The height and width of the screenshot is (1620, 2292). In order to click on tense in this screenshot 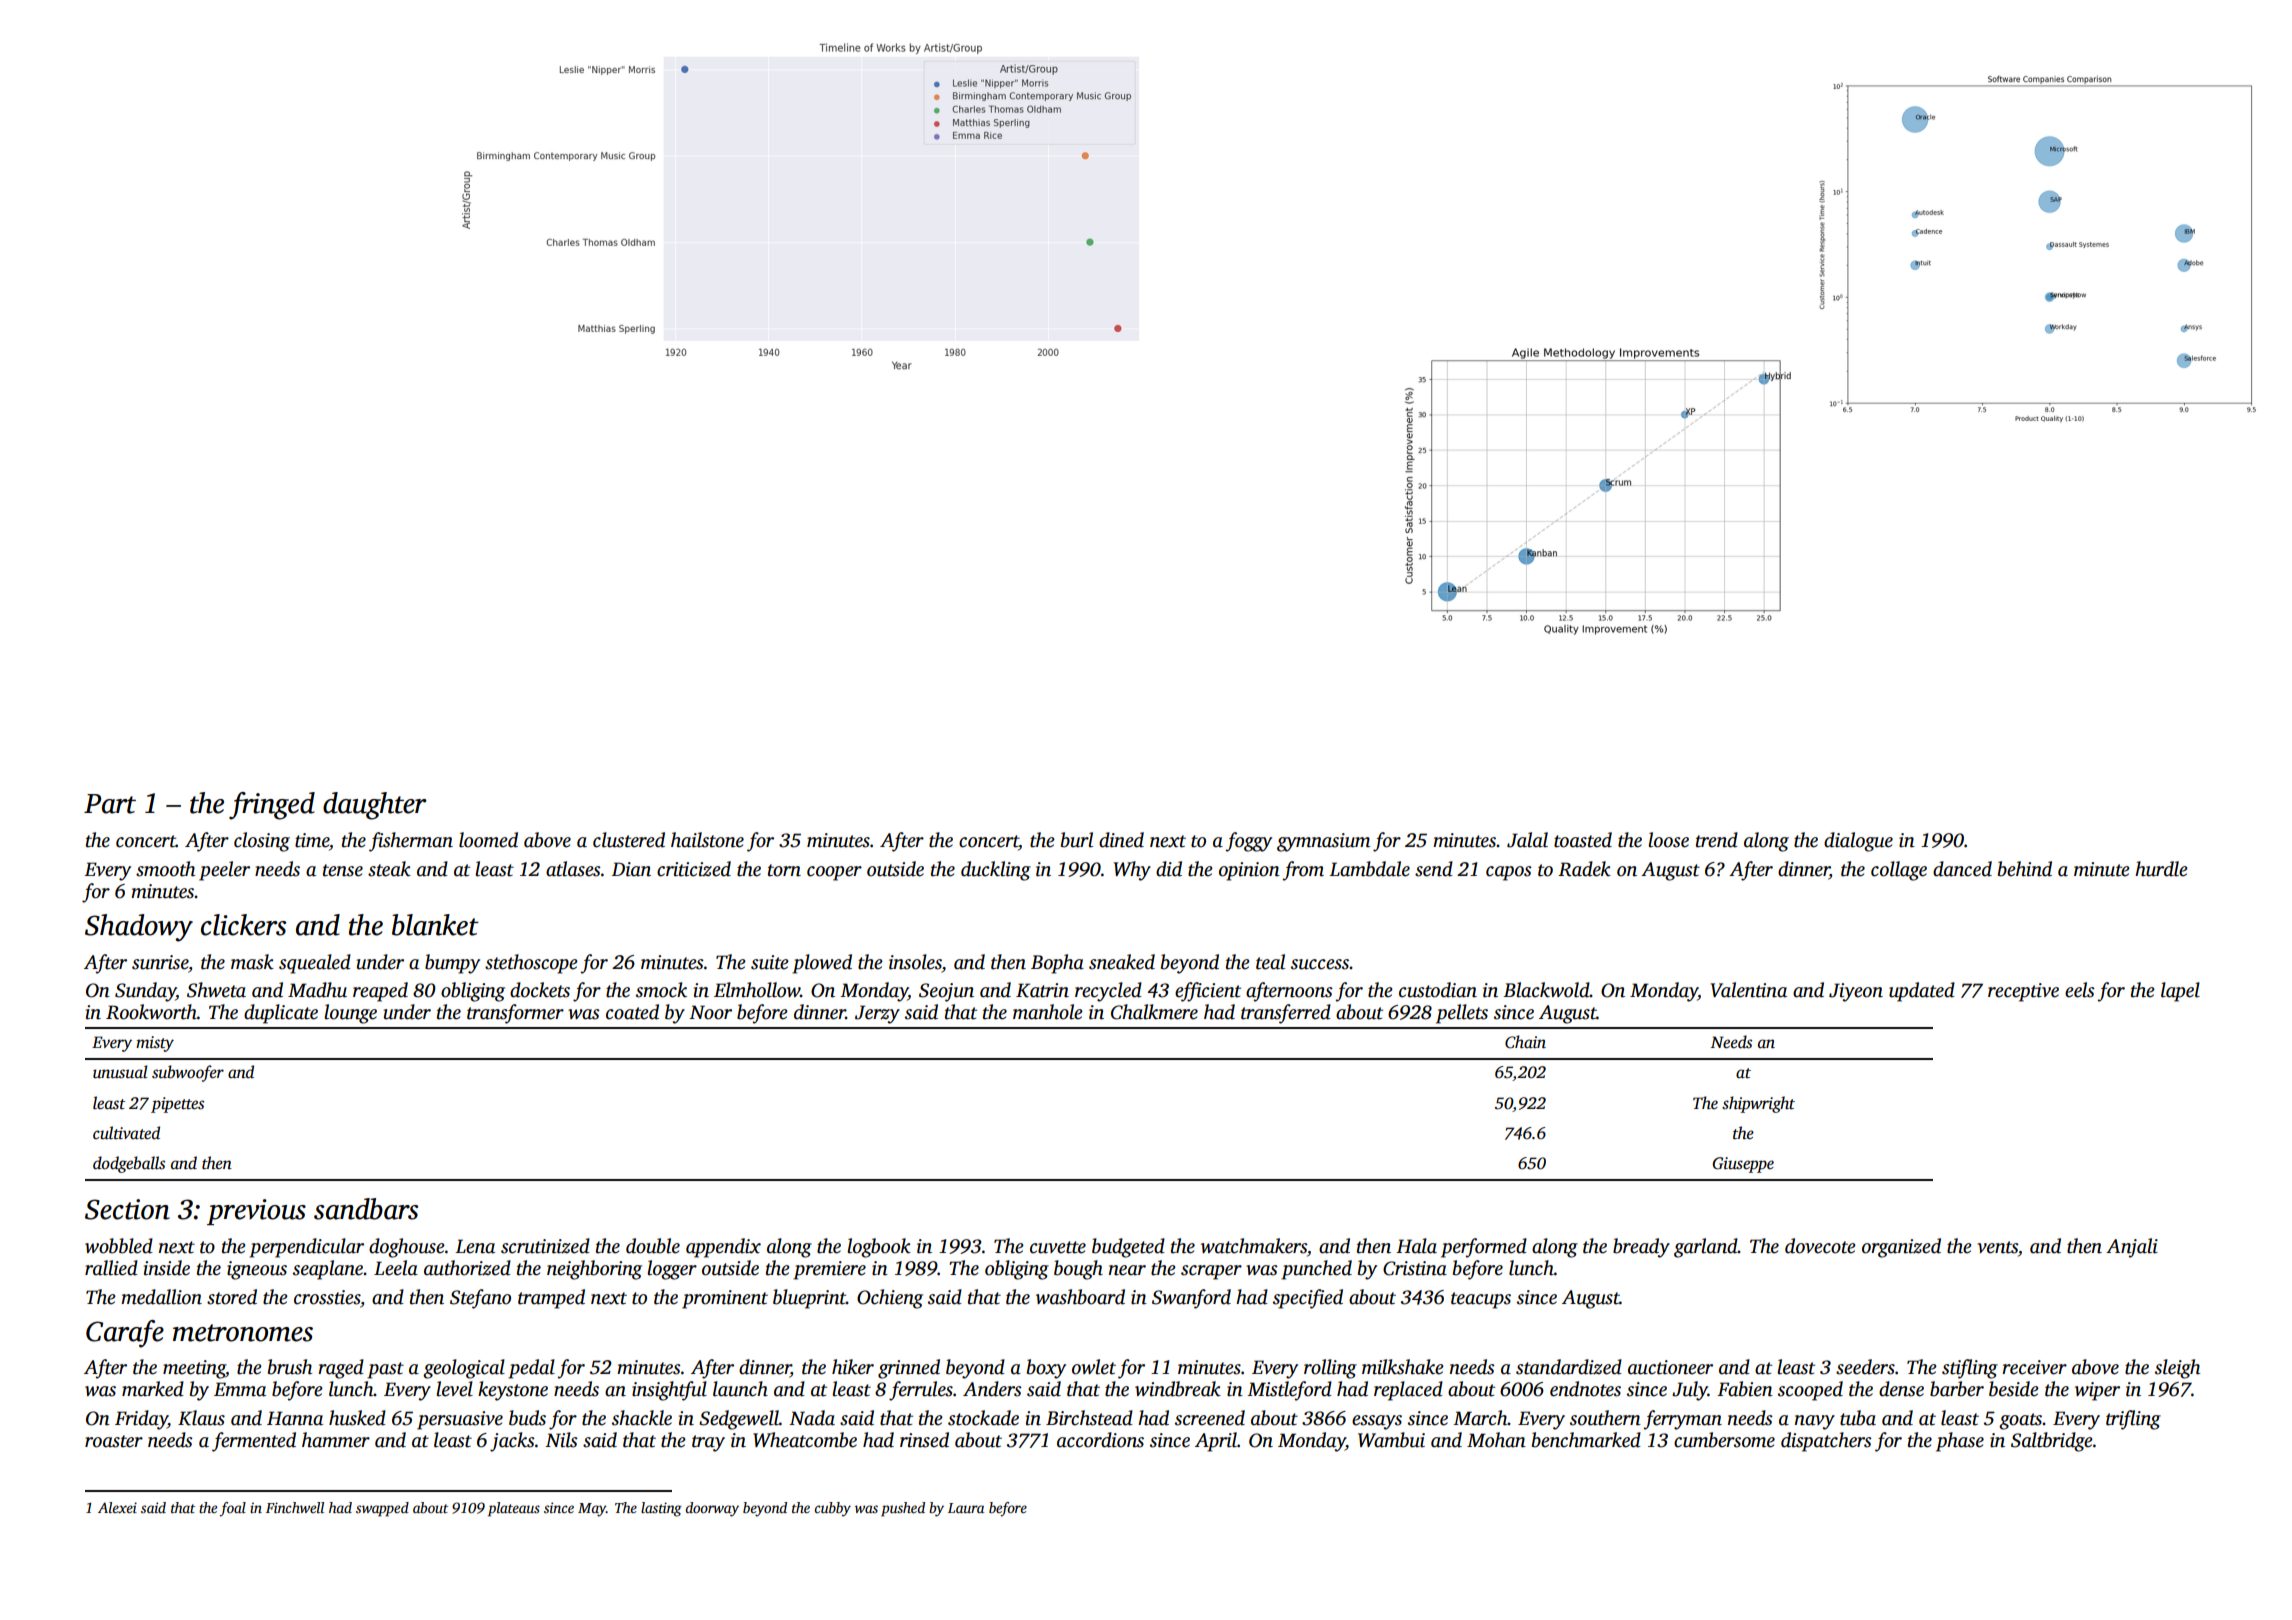, I will do `click(343, 870)`.
